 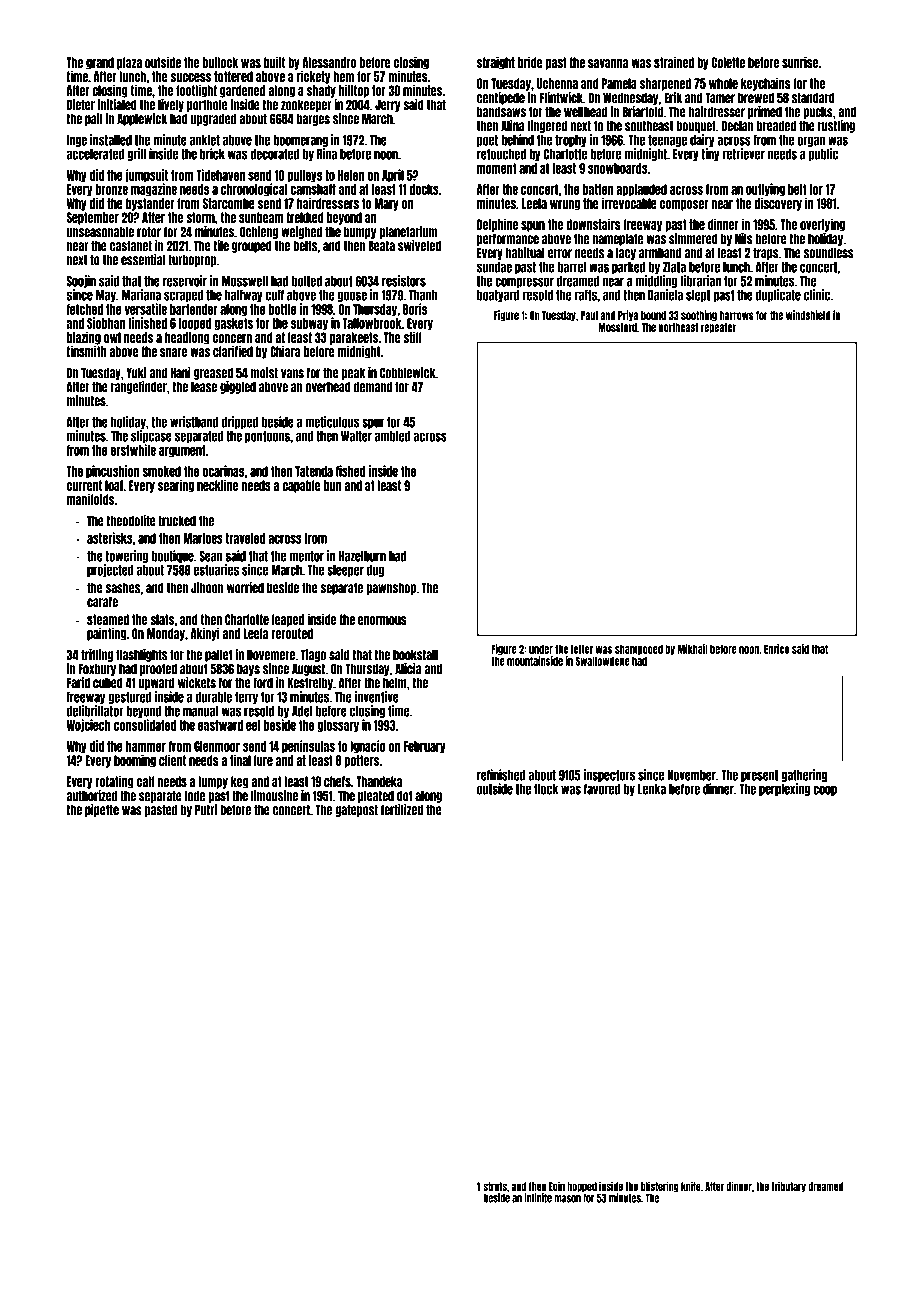 I want to click on bride, so click(x=530, y=62).
